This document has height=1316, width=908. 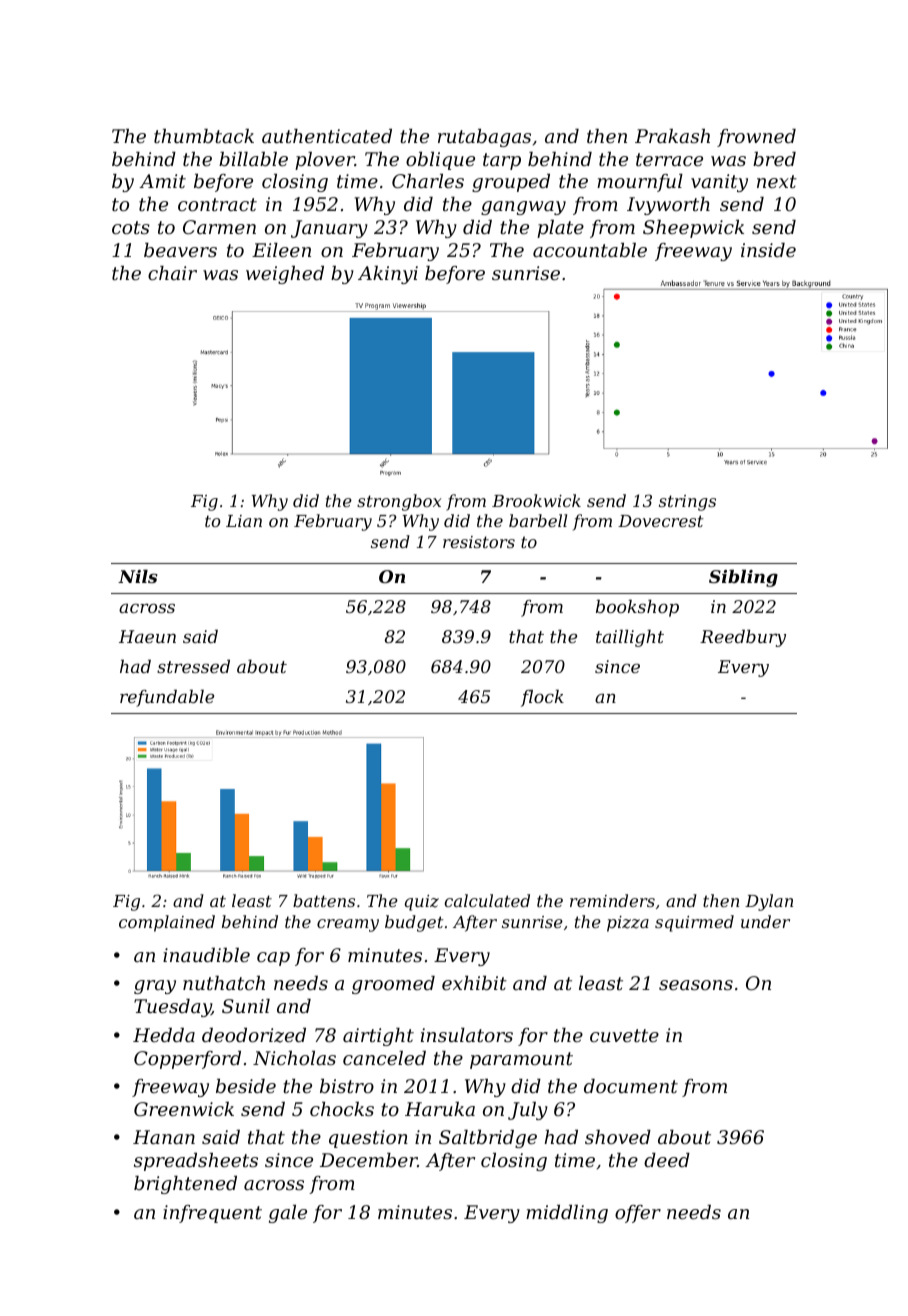 I want to click on chair, so click(x=172, y=273).
